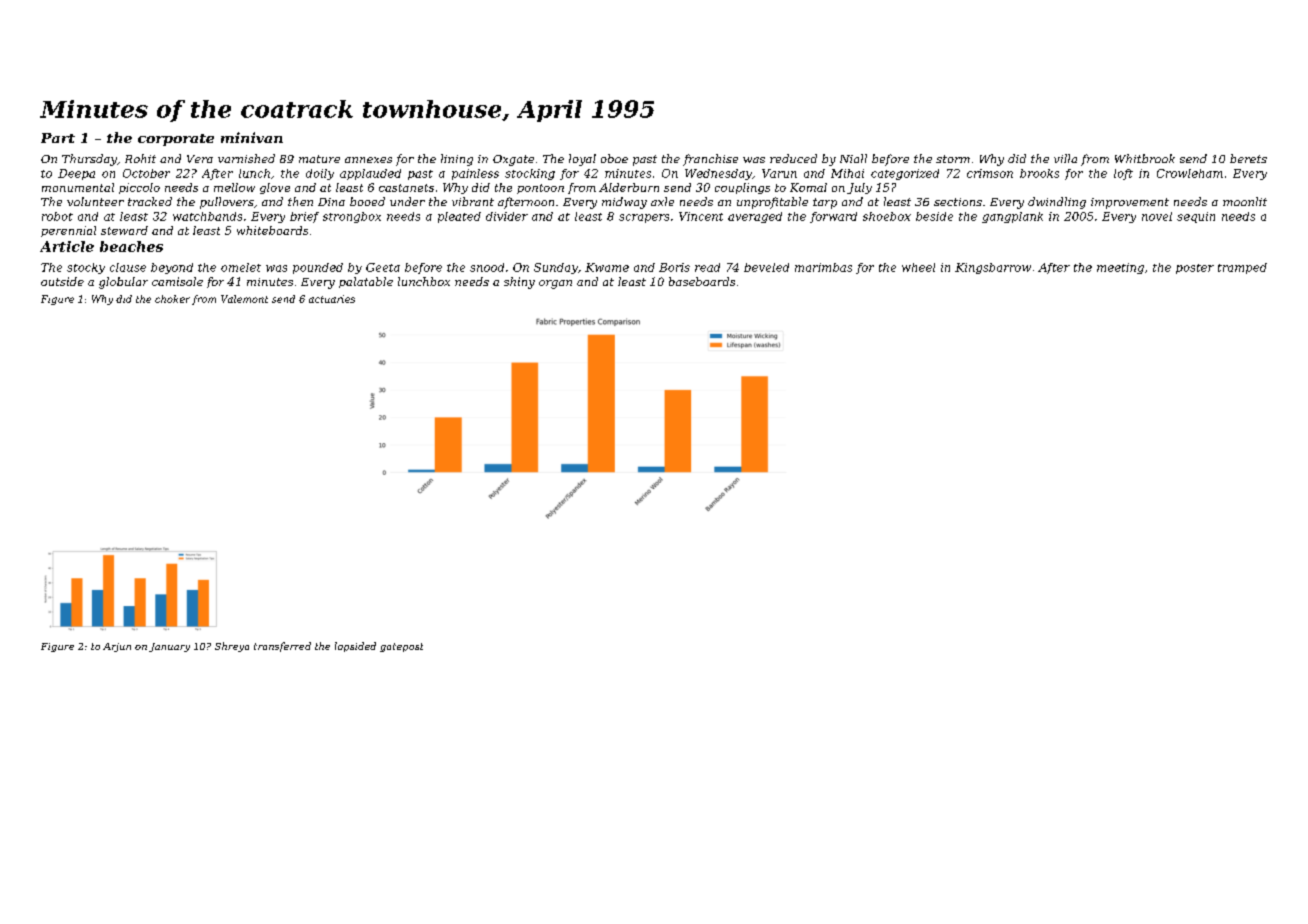  Describe the element at coordinates (58, 138) in the page. I see `Part` at that location.
